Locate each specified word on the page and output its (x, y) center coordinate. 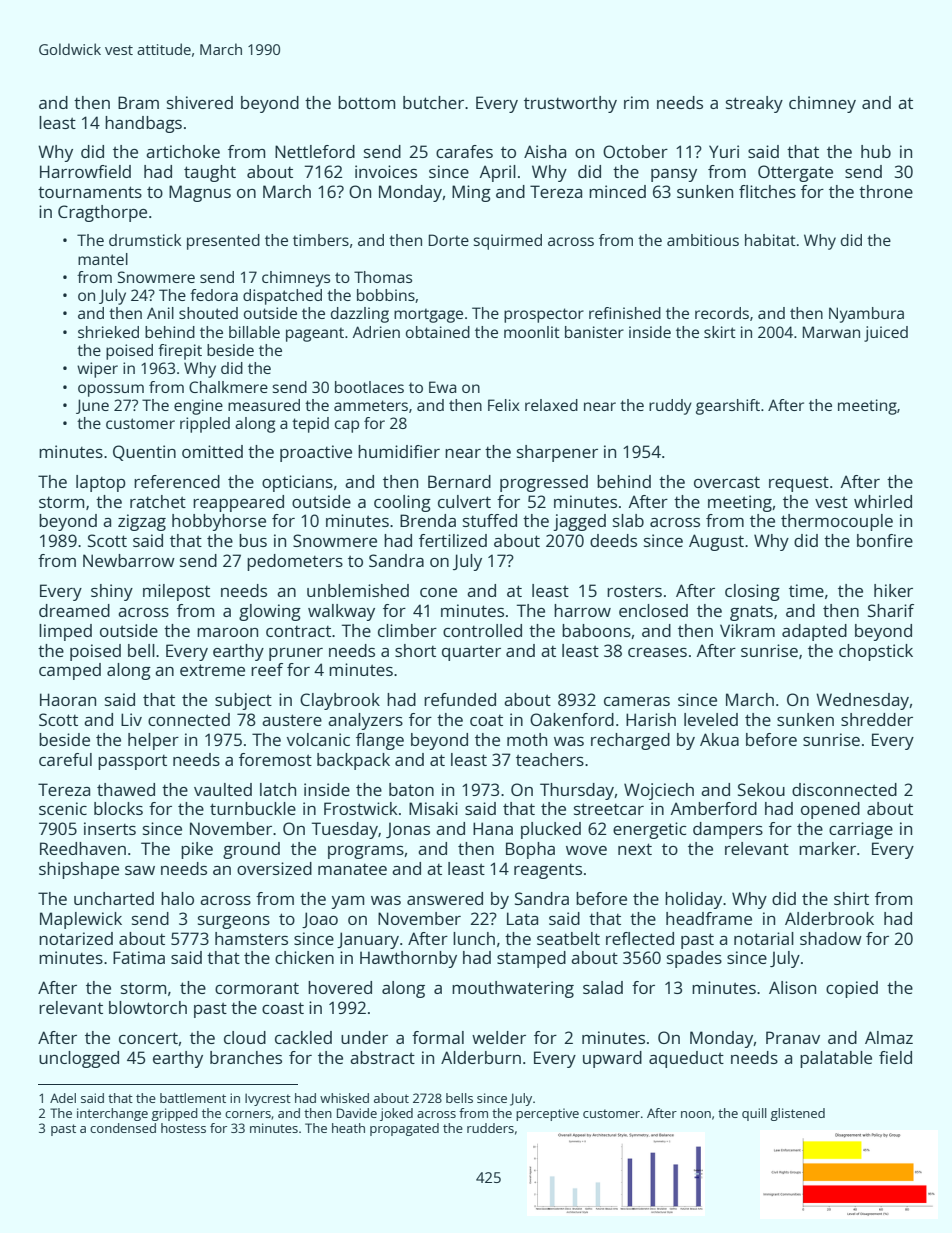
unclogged (79, 1059)
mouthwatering (513, 989)
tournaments (90, 192)
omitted (212, 451)
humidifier (399, 451)
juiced (886, 334)
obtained (438, 332)
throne (886, 191)
